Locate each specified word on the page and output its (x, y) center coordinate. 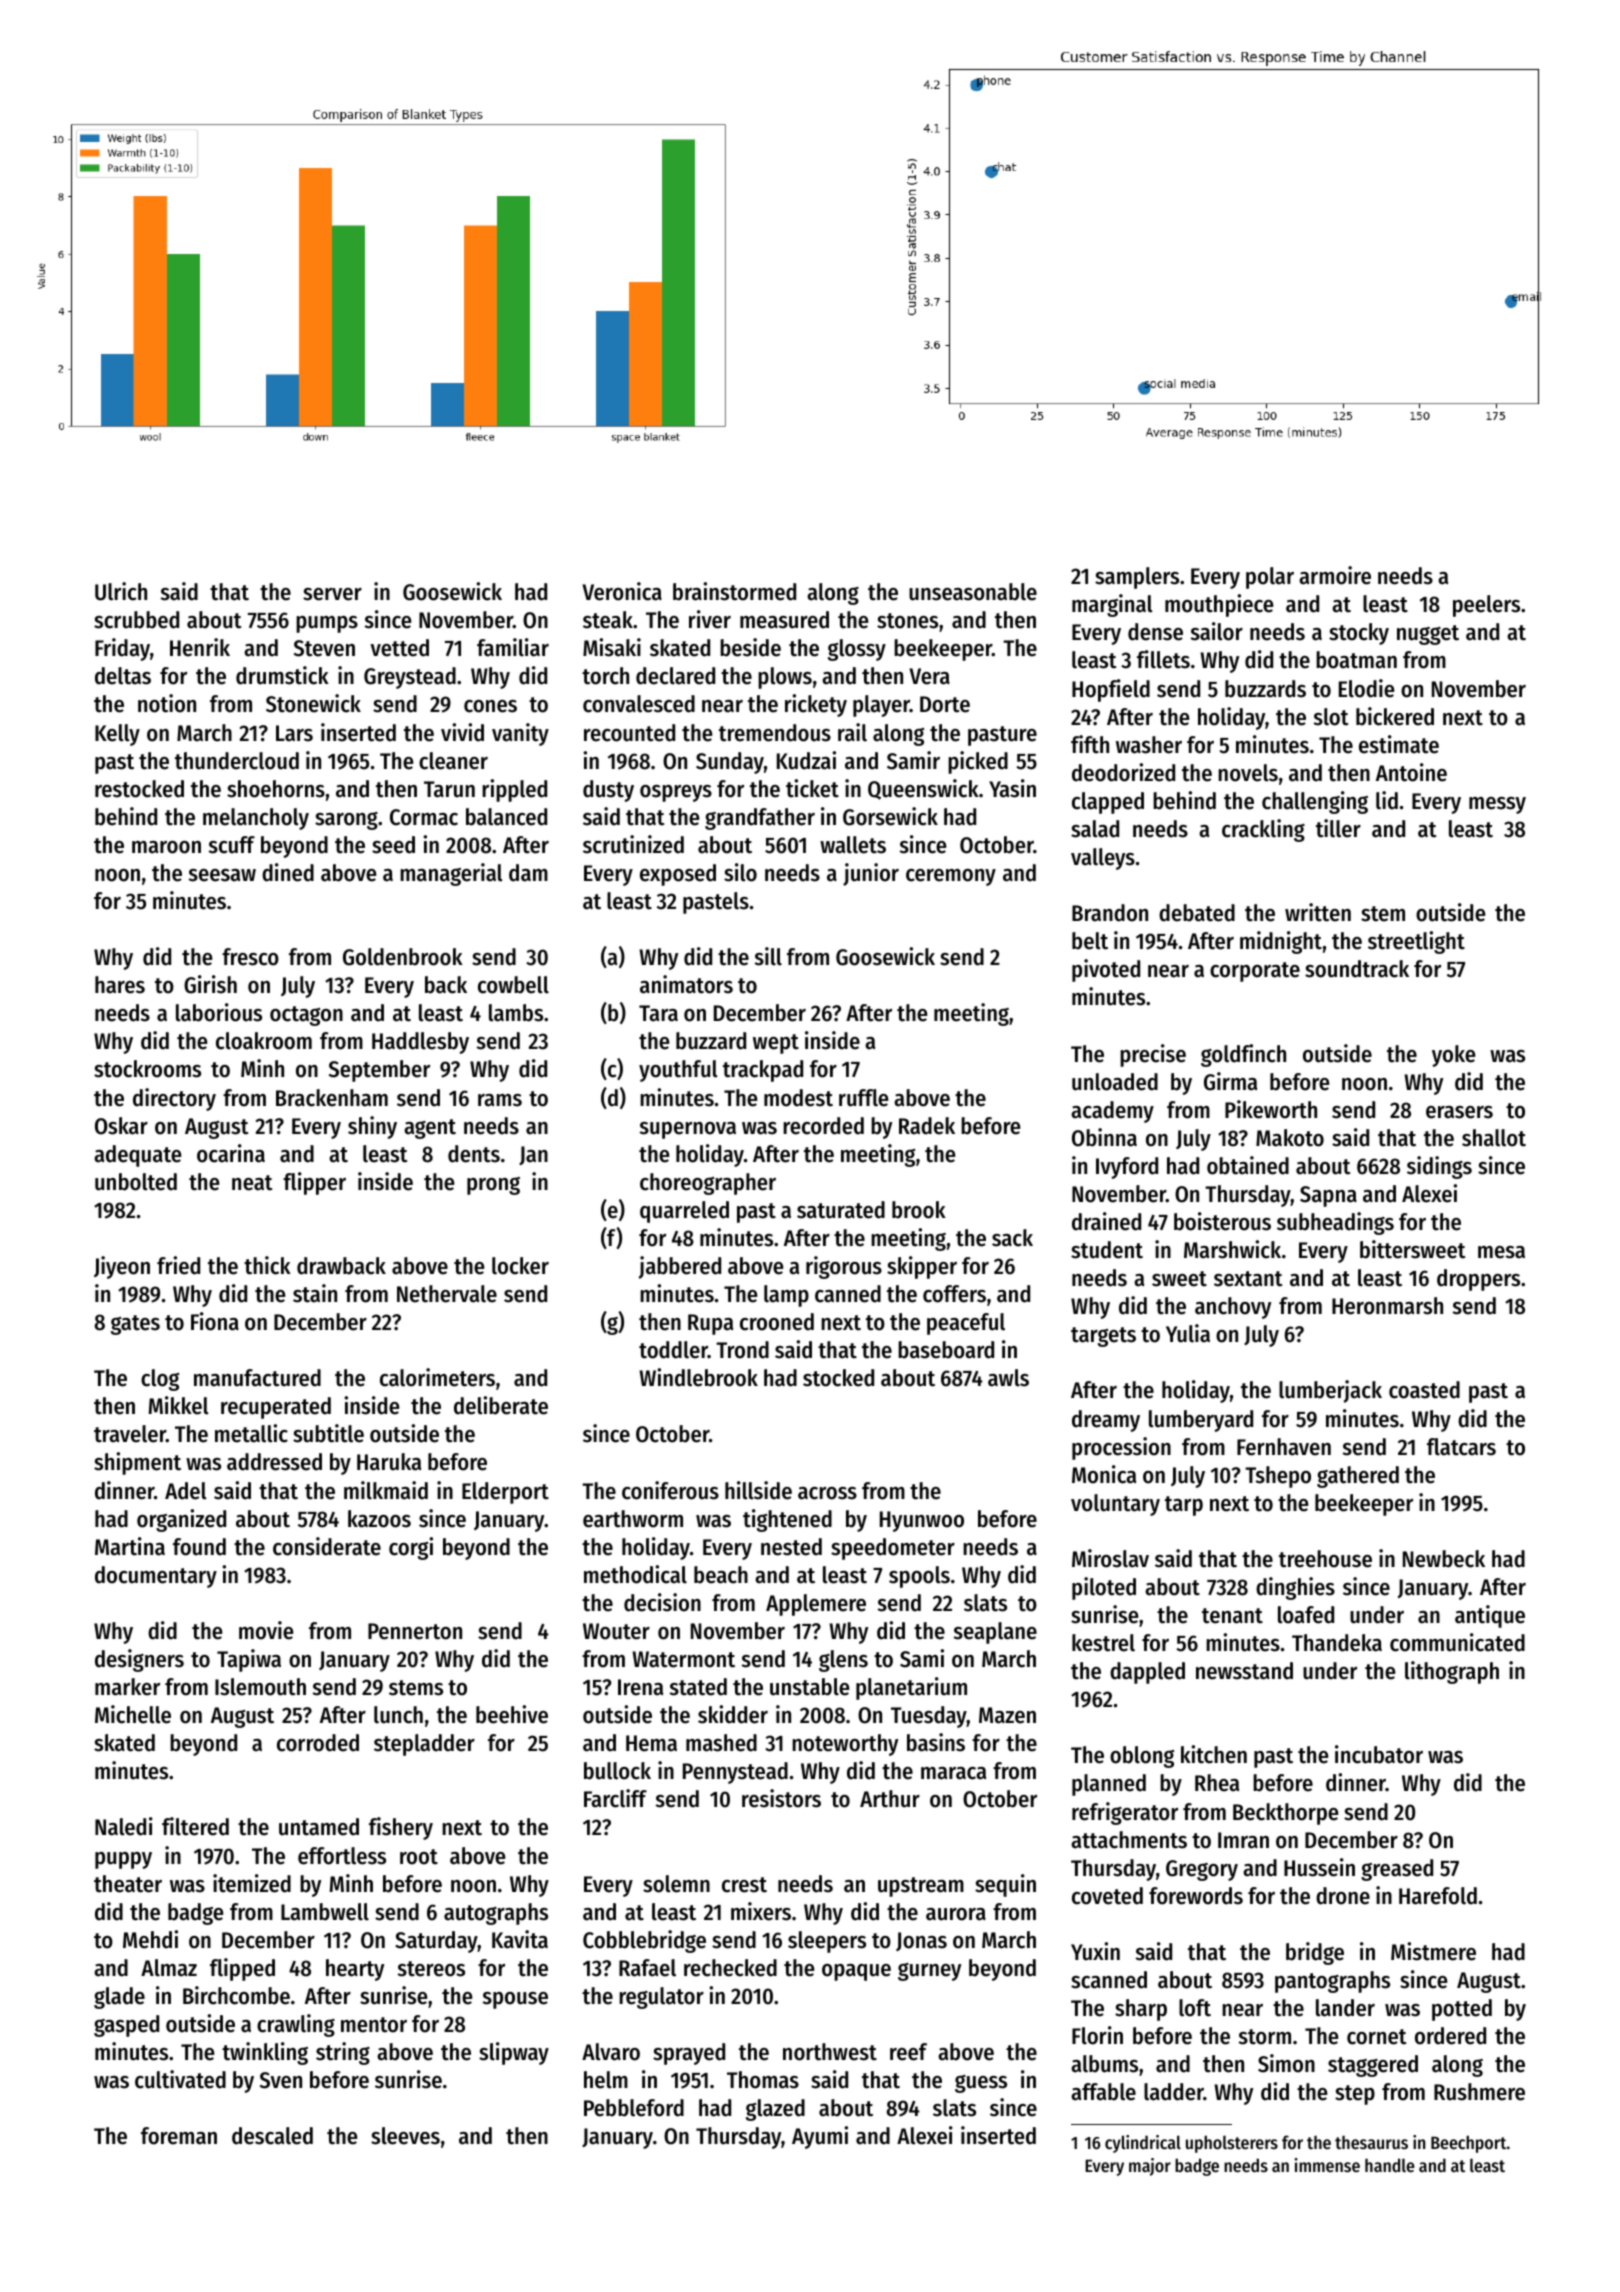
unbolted (136, 1182)
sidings (1439, 1167)
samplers (1137, 578)
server (332, 594)
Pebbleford (634, 2108)
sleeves (405, 2136)
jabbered (680, 1267)
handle (1390, 2165)
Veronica (622, 591)
